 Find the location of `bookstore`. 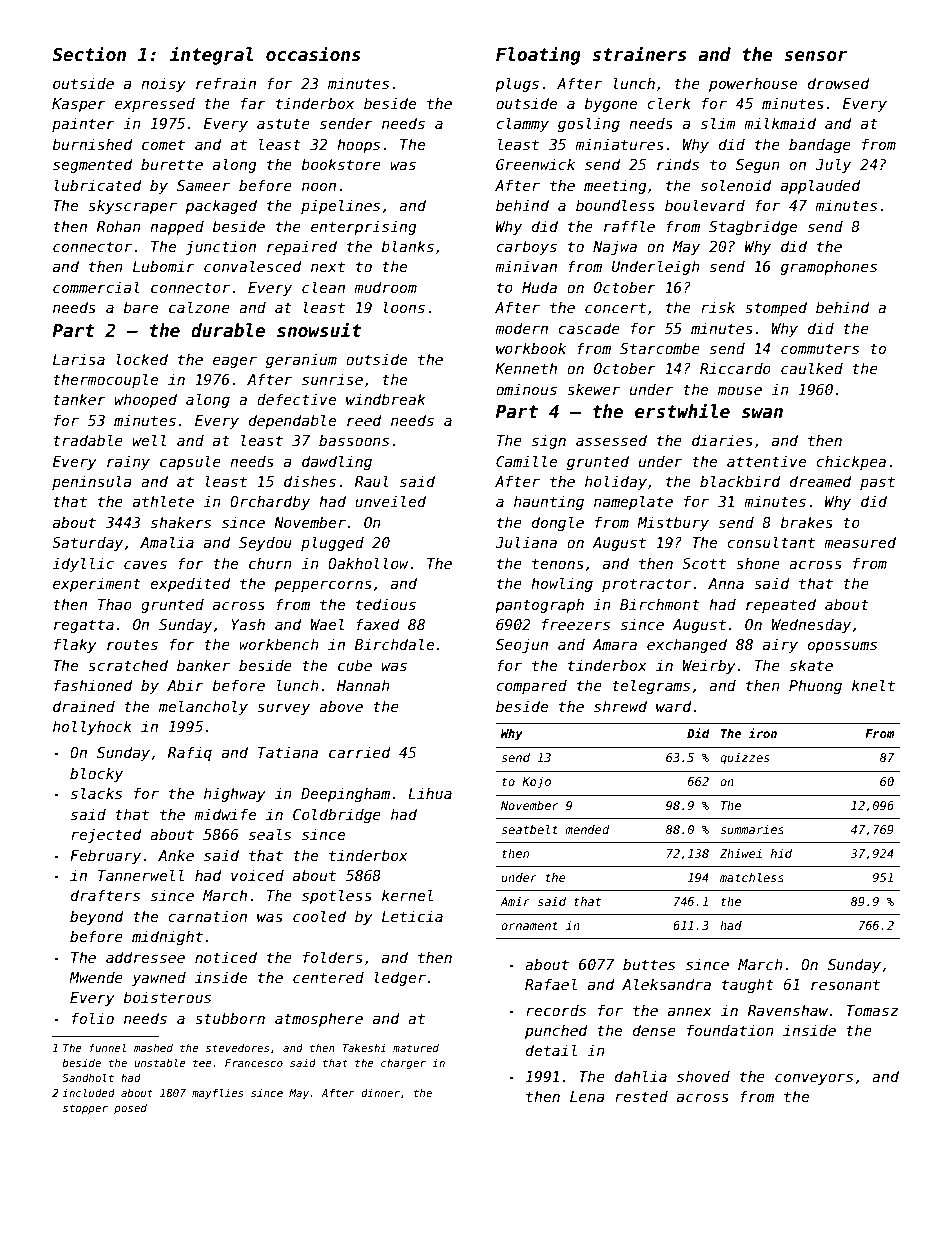

bookstore is located at coordinates (341, 164).
